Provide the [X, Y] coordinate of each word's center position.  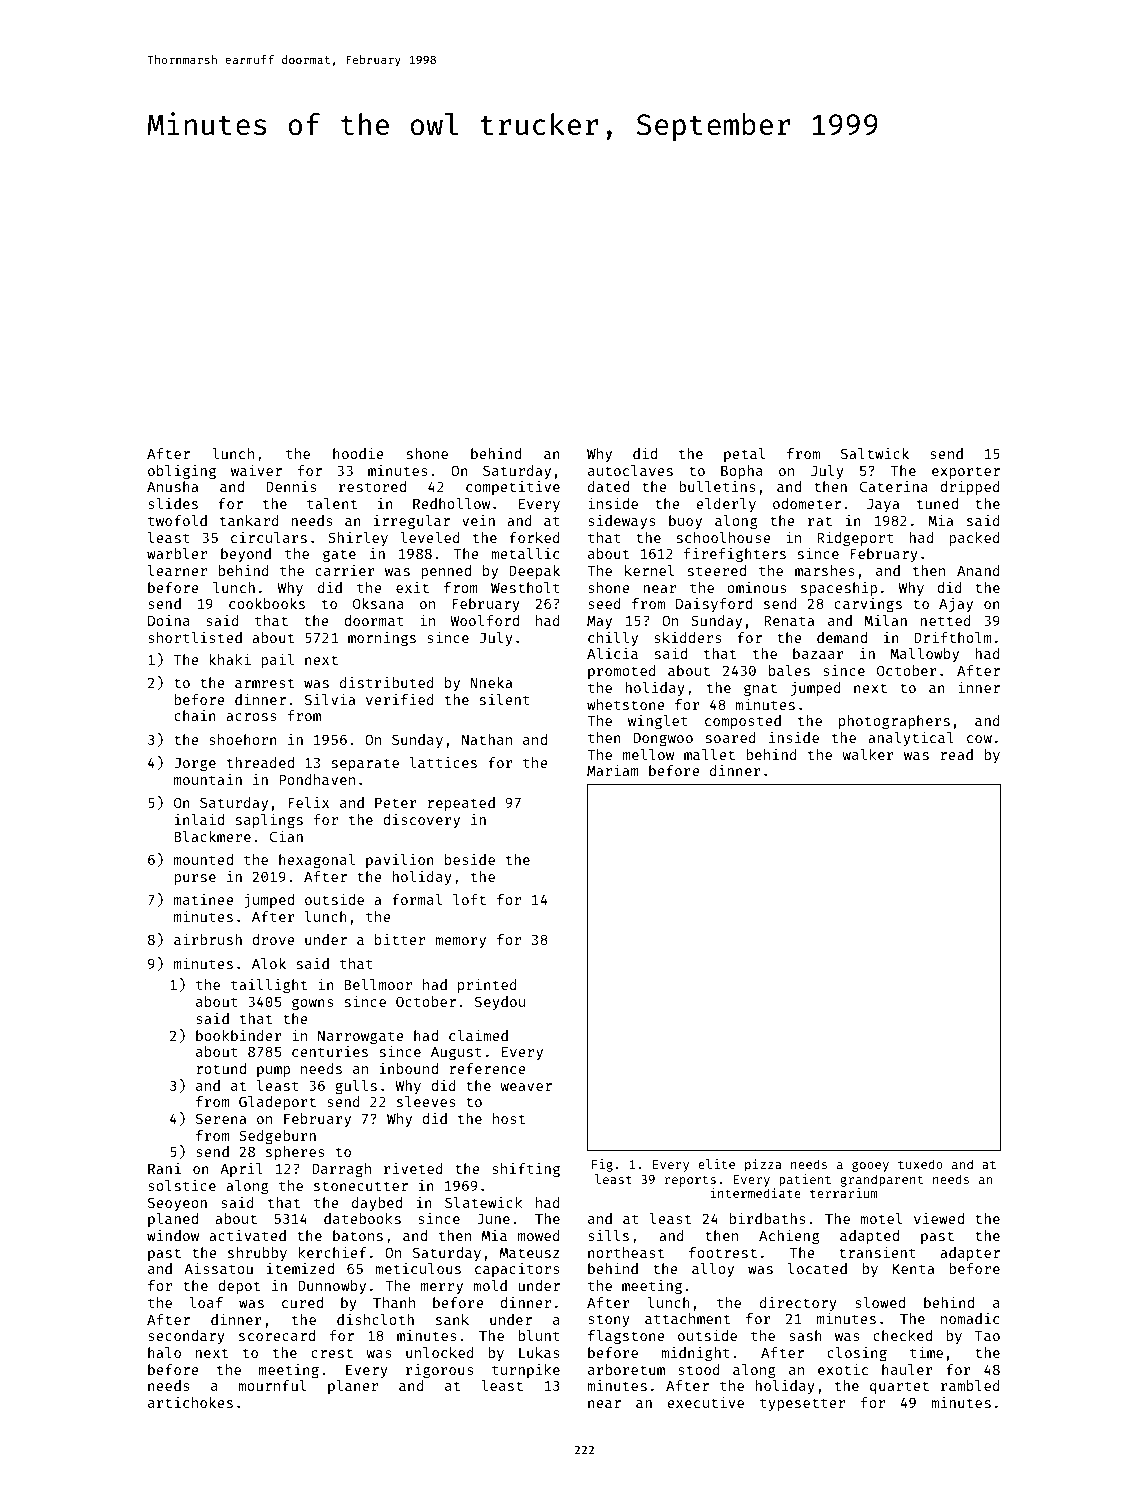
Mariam [613, 770]
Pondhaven [317, 779]
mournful [272, 1385]
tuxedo [920, 1164]
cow [979, 739]
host [509, 1118]
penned [446, 572]
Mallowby [924, 655]
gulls [356, 1087]
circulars [269, 537]
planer [353, 1387]
